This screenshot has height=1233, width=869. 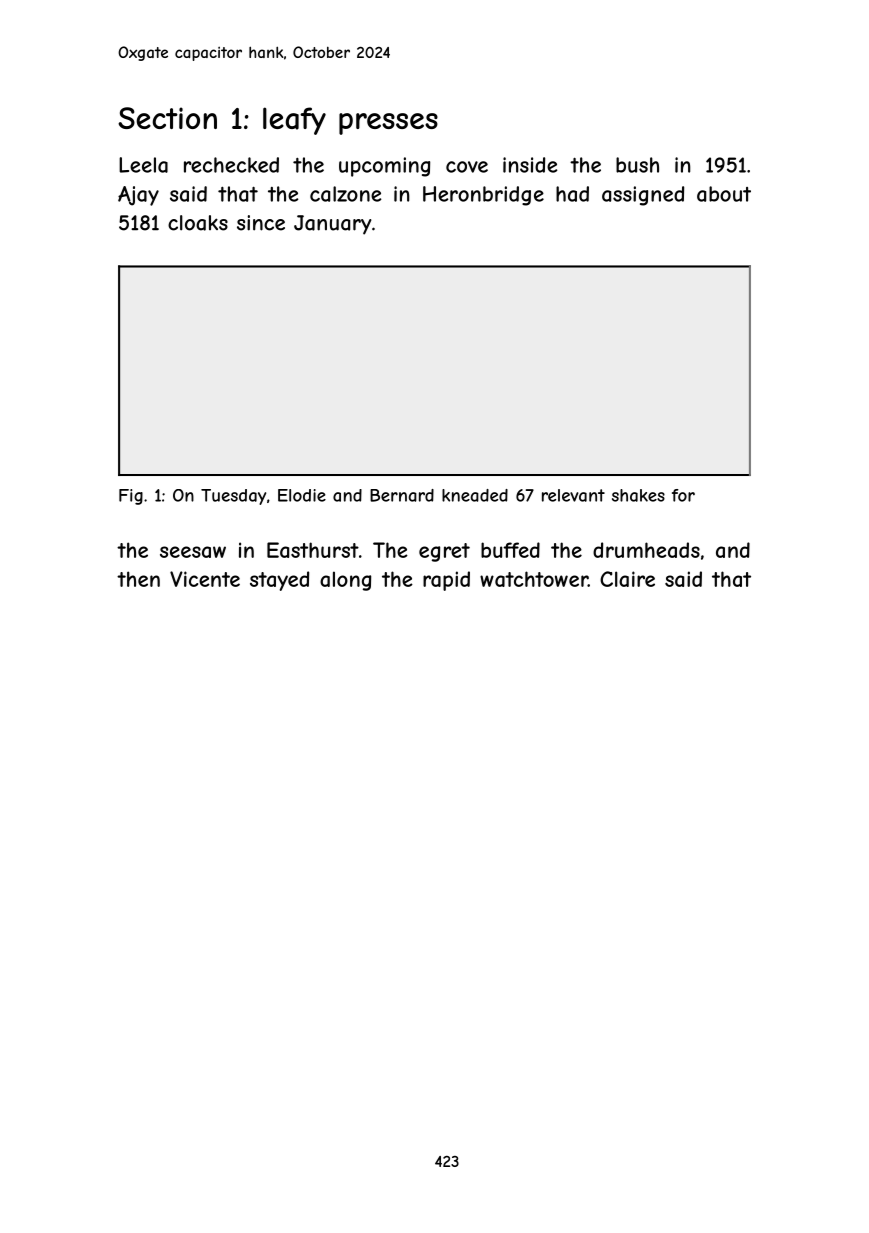 What do you see at coordinates (198, 223) in the screenshot?
I see `cloaks` at bounding box center [198, 223].
